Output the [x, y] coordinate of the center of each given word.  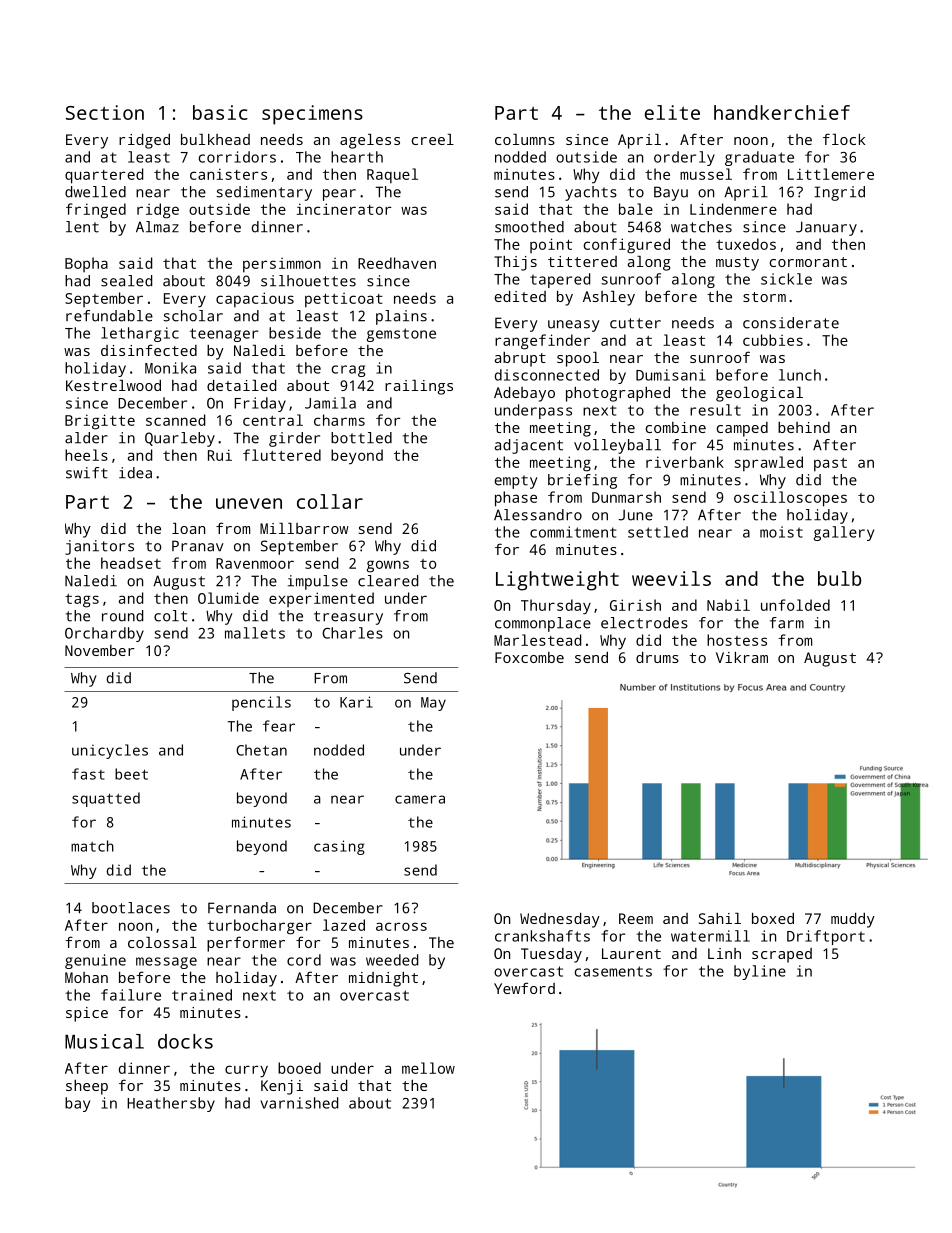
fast [88, 774]
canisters [228, 174]
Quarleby [180, 439]
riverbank [685, 462]
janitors [99, 547]
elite [672, 112]
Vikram [742, 657]
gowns [388, 566]
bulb [839, 578]
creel [433, 139]
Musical [104, 1041]
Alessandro [538, 515]
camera [420, 799]
